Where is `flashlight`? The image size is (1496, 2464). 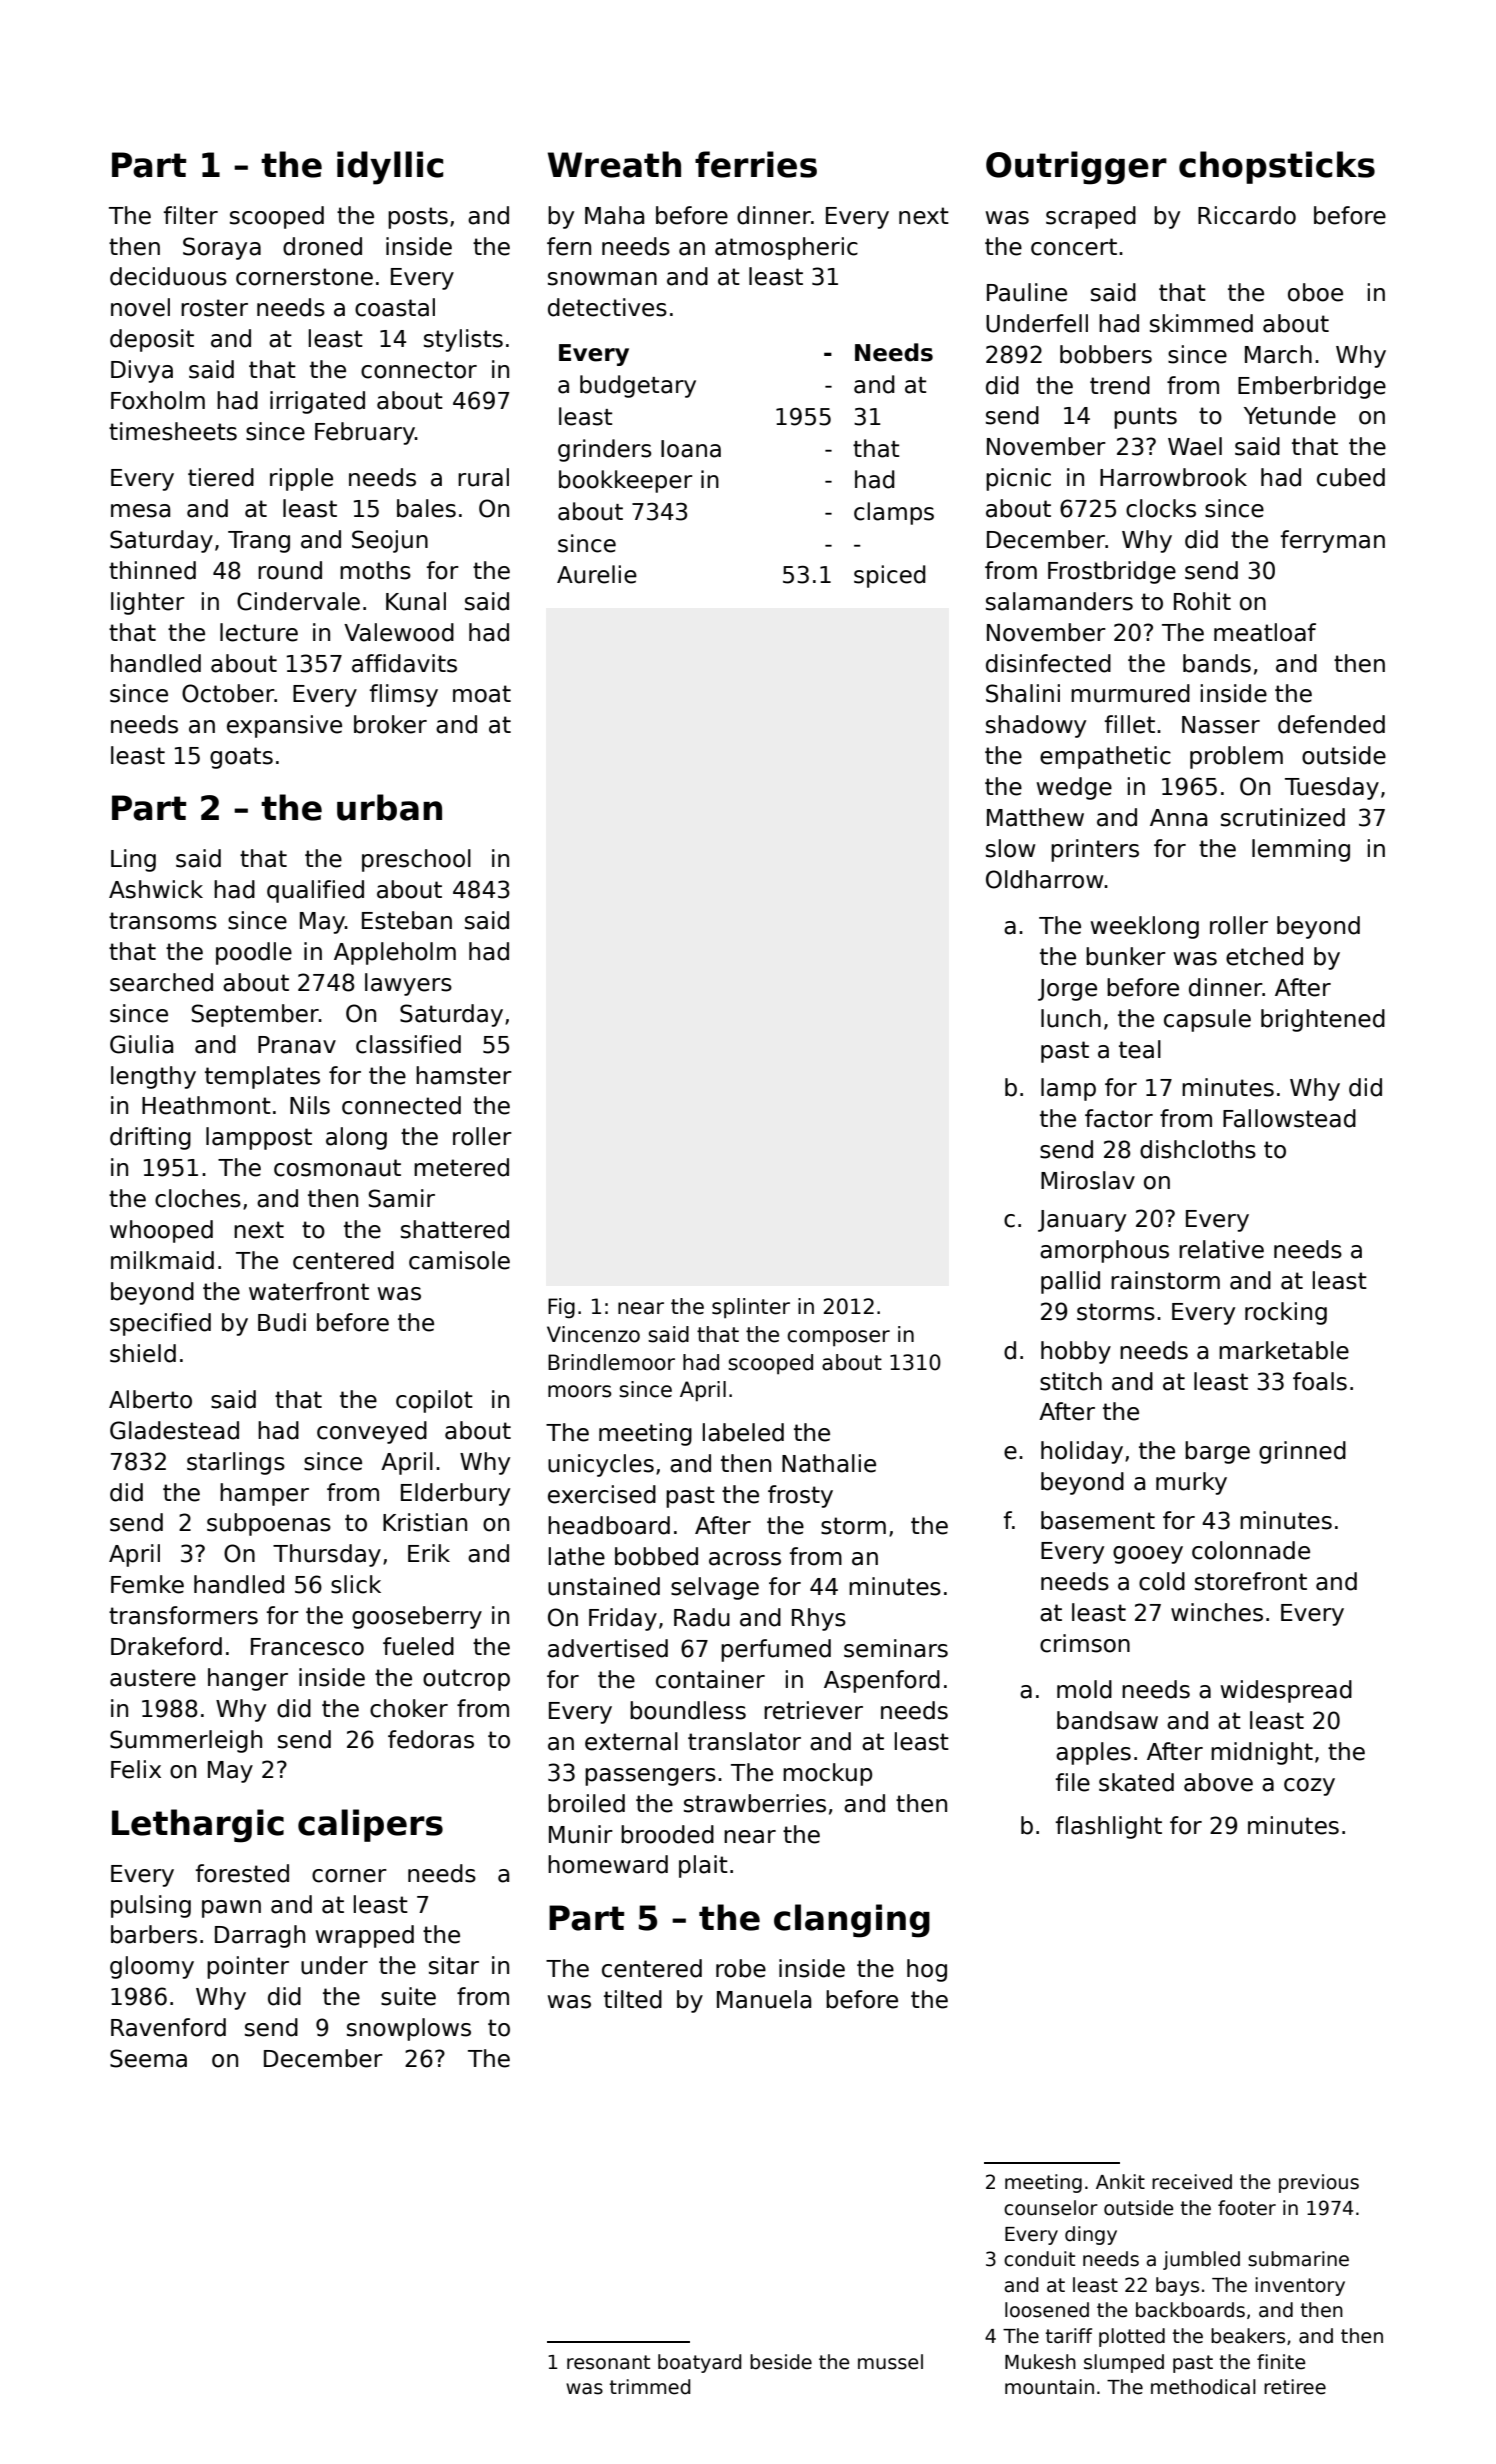 flashlight is located at coordinates (1109, 1827).
